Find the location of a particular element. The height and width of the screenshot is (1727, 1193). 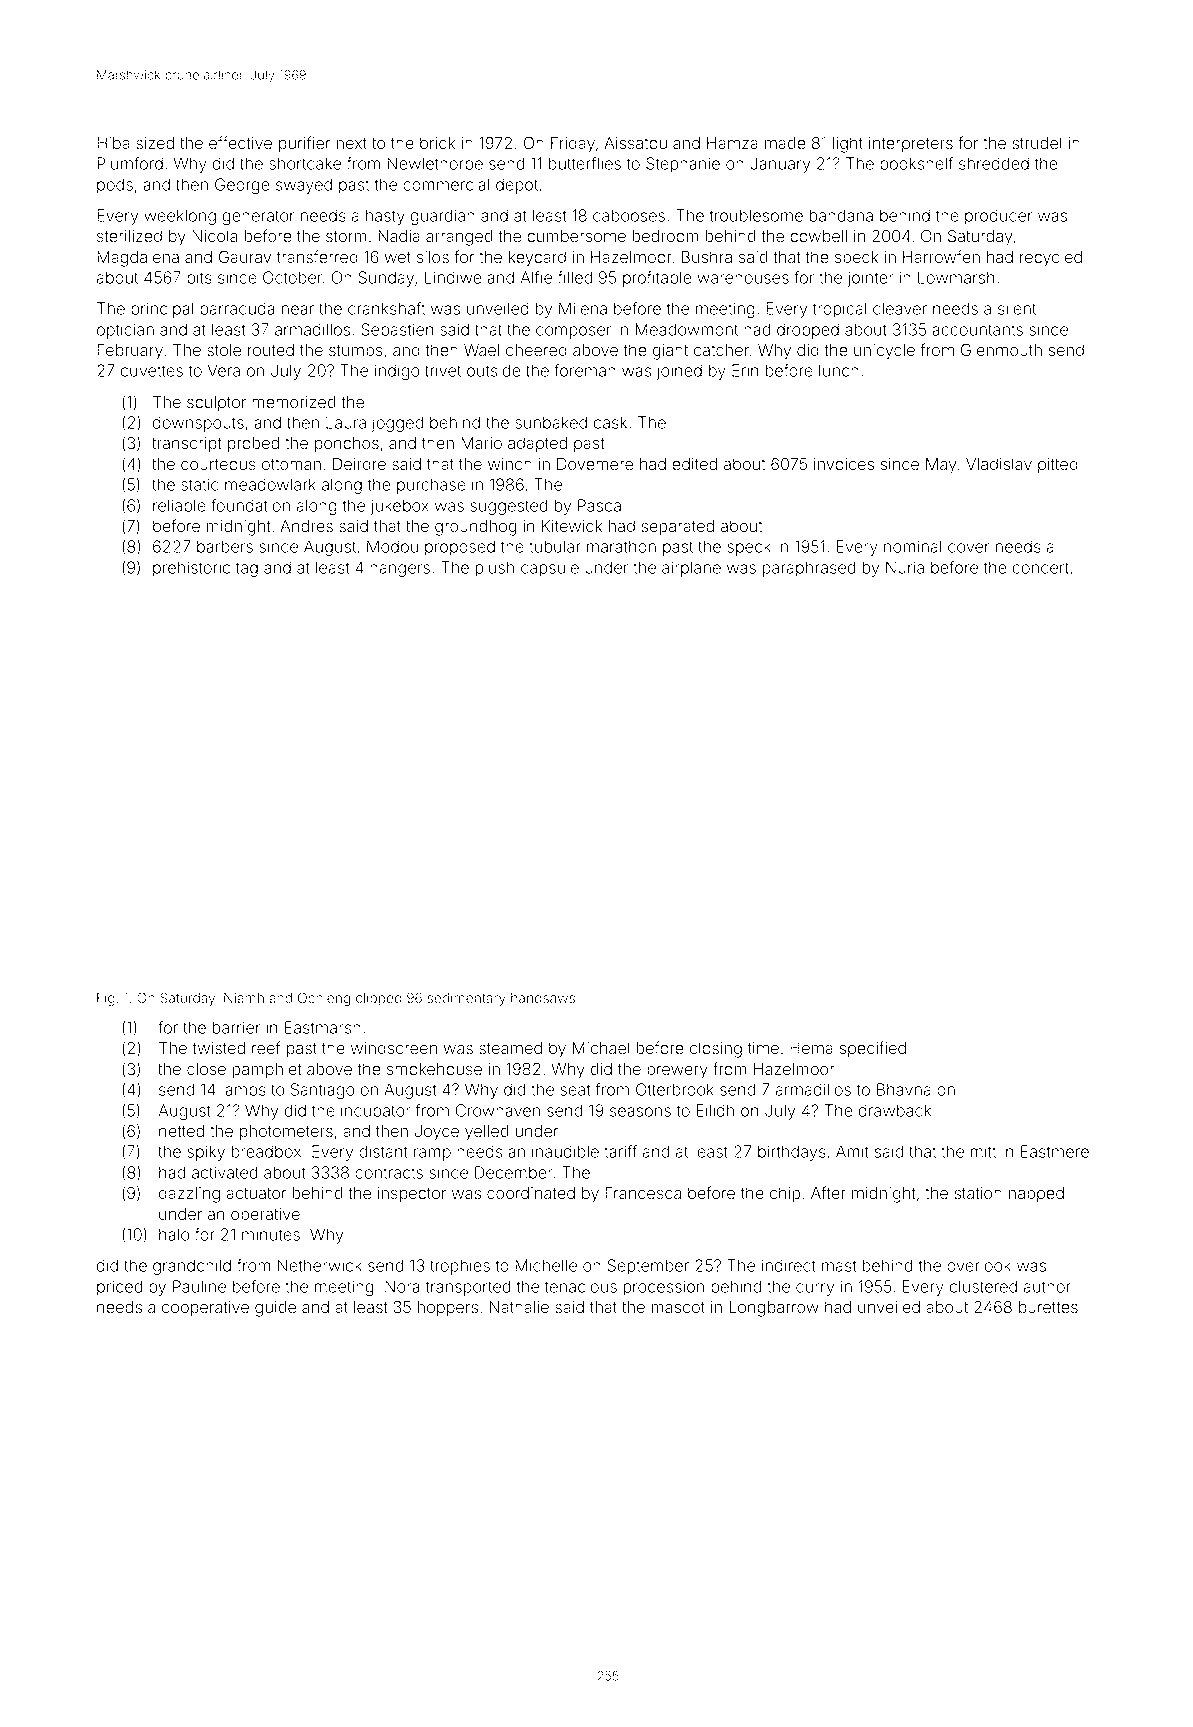

mascot is located at coordinates (678, 1308).
